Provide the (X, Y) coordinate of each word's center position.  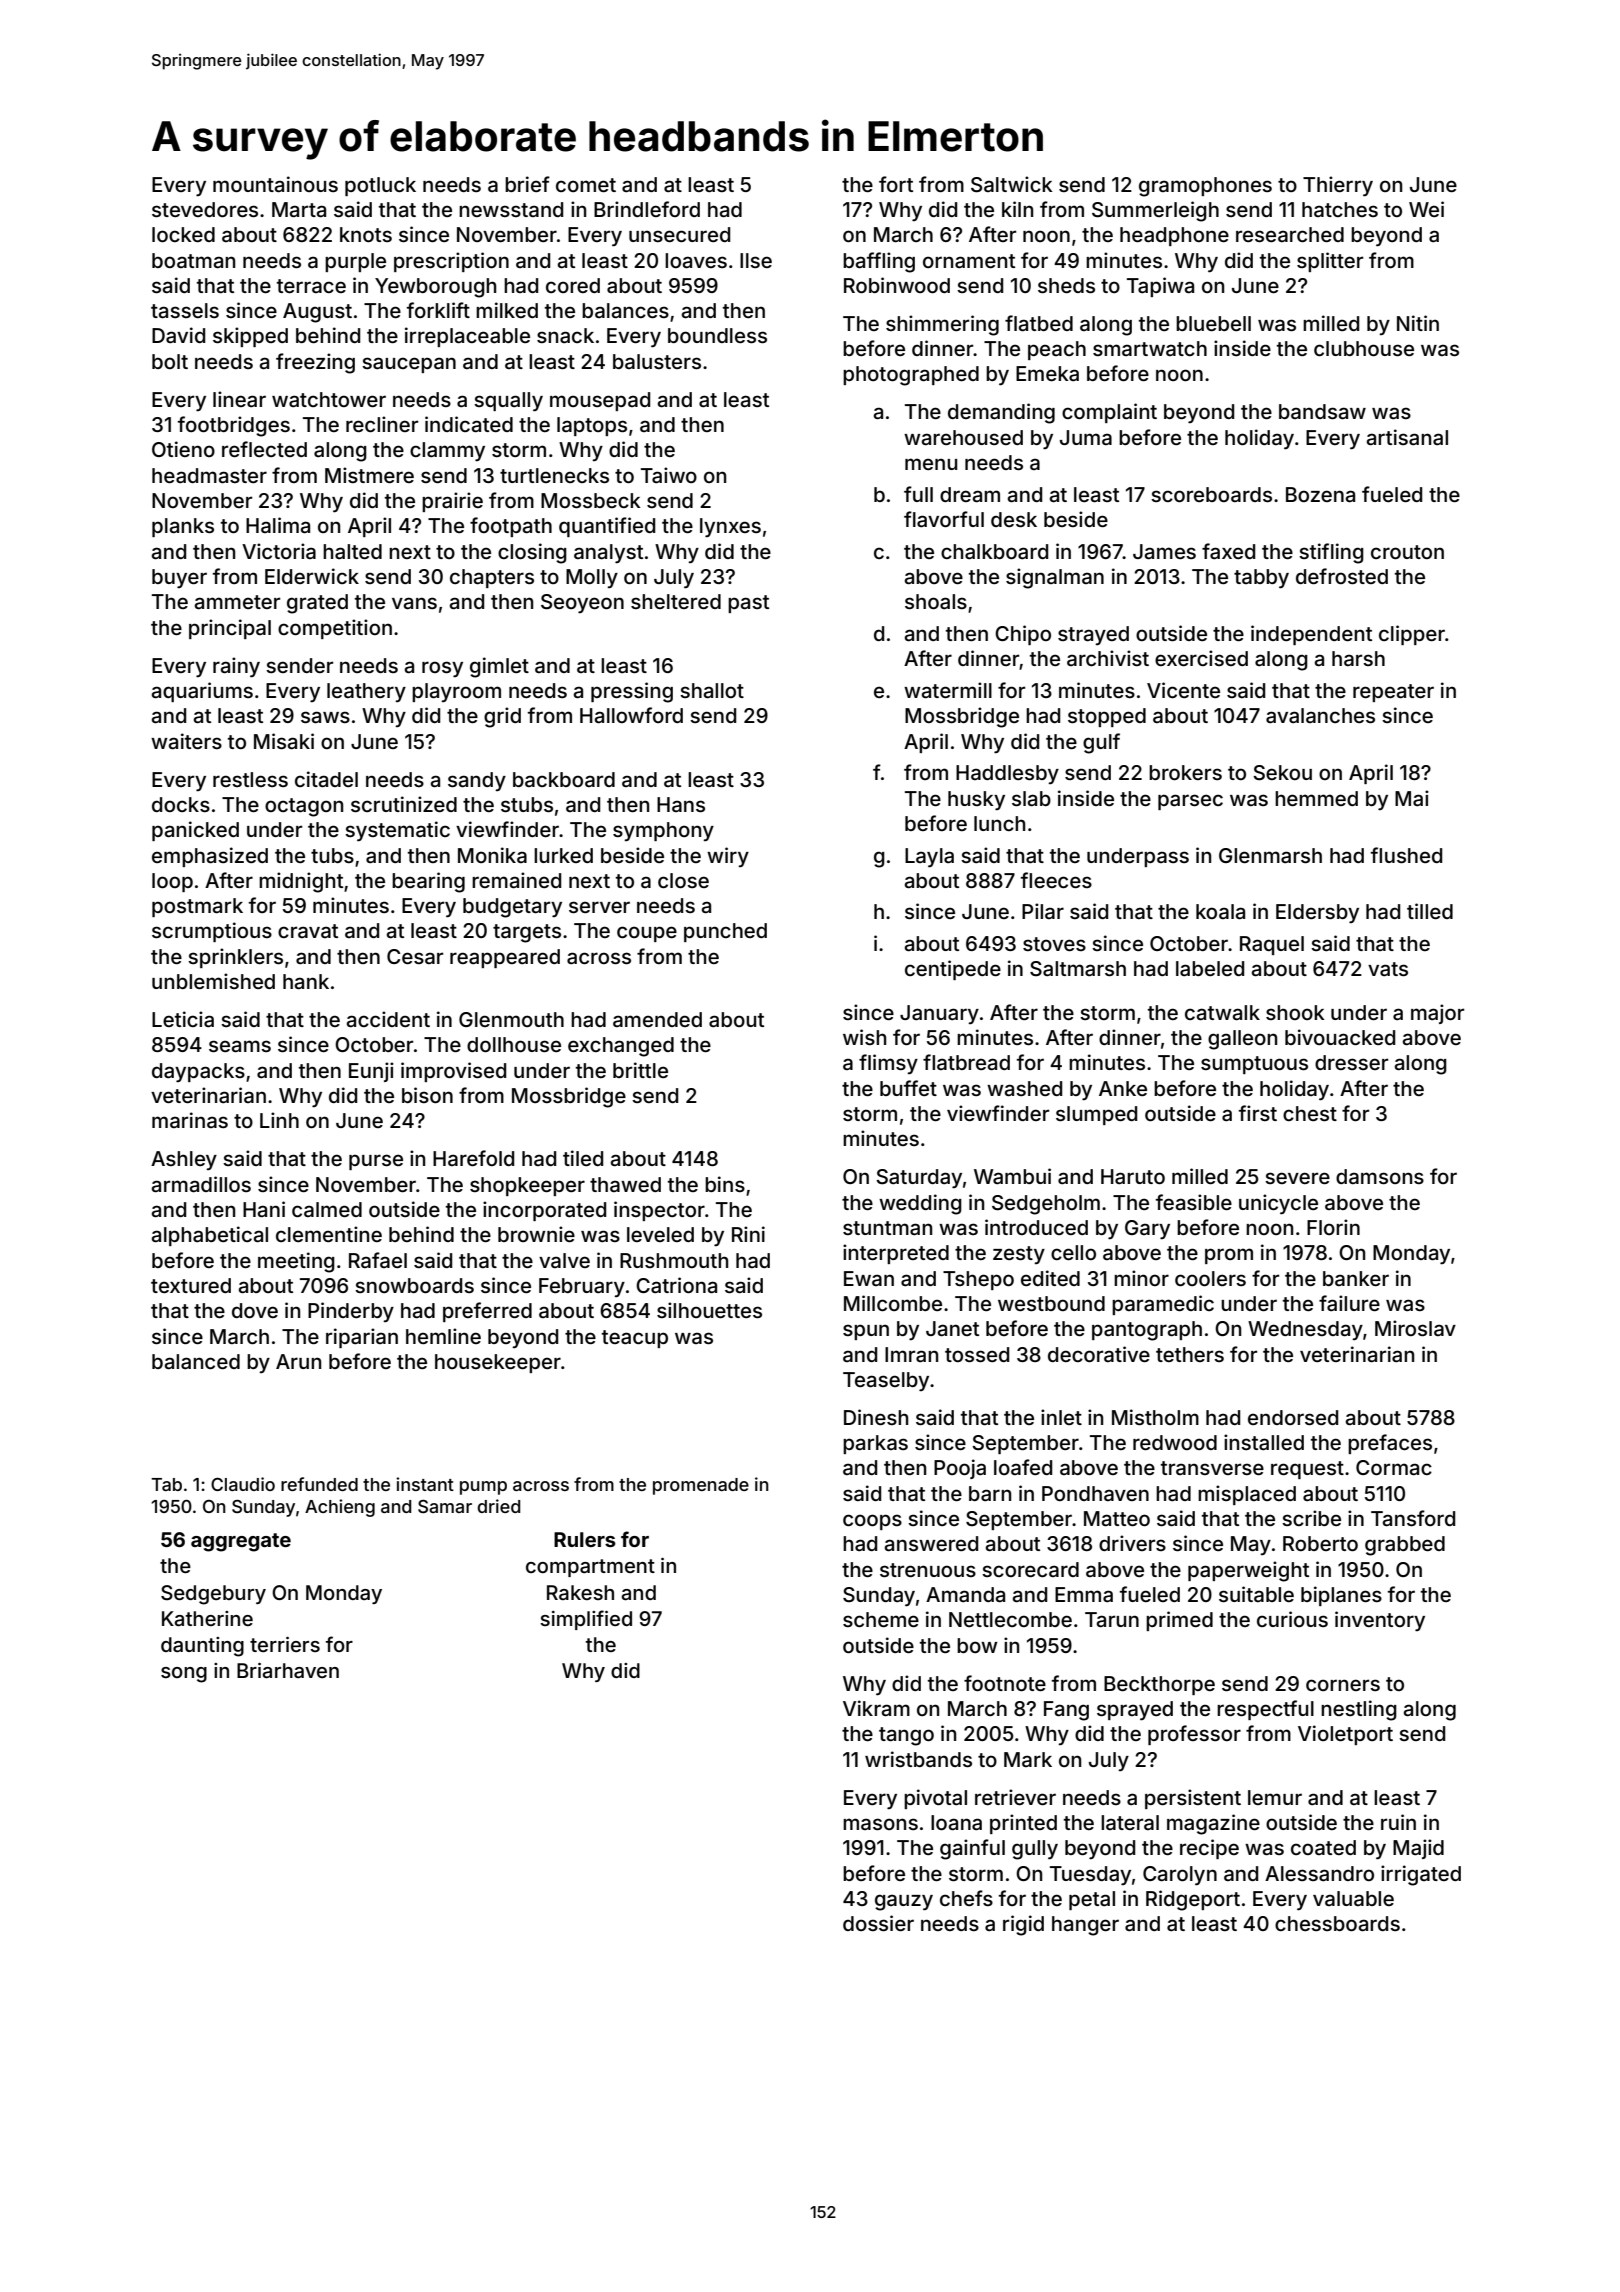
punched (725, 932)
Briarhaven (288, 1670)
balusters (657, 361)
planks (183, 527)
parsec (1190, 802)
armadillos (201, 1184)
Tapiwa (1160, 287)
